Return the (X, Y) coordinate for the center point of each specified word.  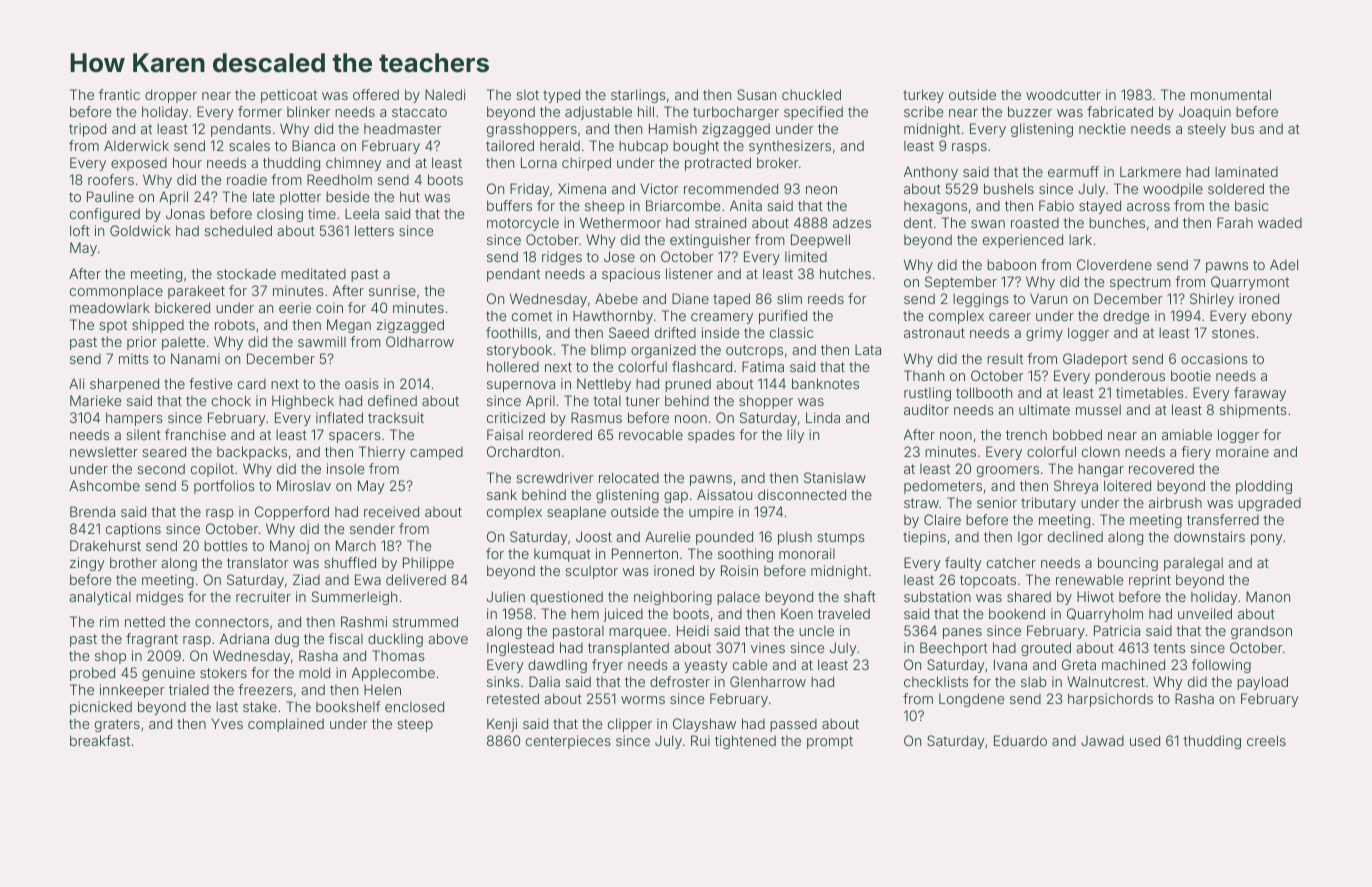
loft (80, 230)
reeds (826, 298)
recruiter (263, 596)
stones (1233, 333)
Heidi (693, 630)
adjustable (598, 113)
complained (286, 725)
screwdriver (555, 477)
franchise (195, 434)
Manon (1268, 596)
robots (235, 324)
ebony (1272, 317)
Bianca (313, 145)
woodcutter (1063, 94)
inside (721, 332)
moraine (1242, 451)
